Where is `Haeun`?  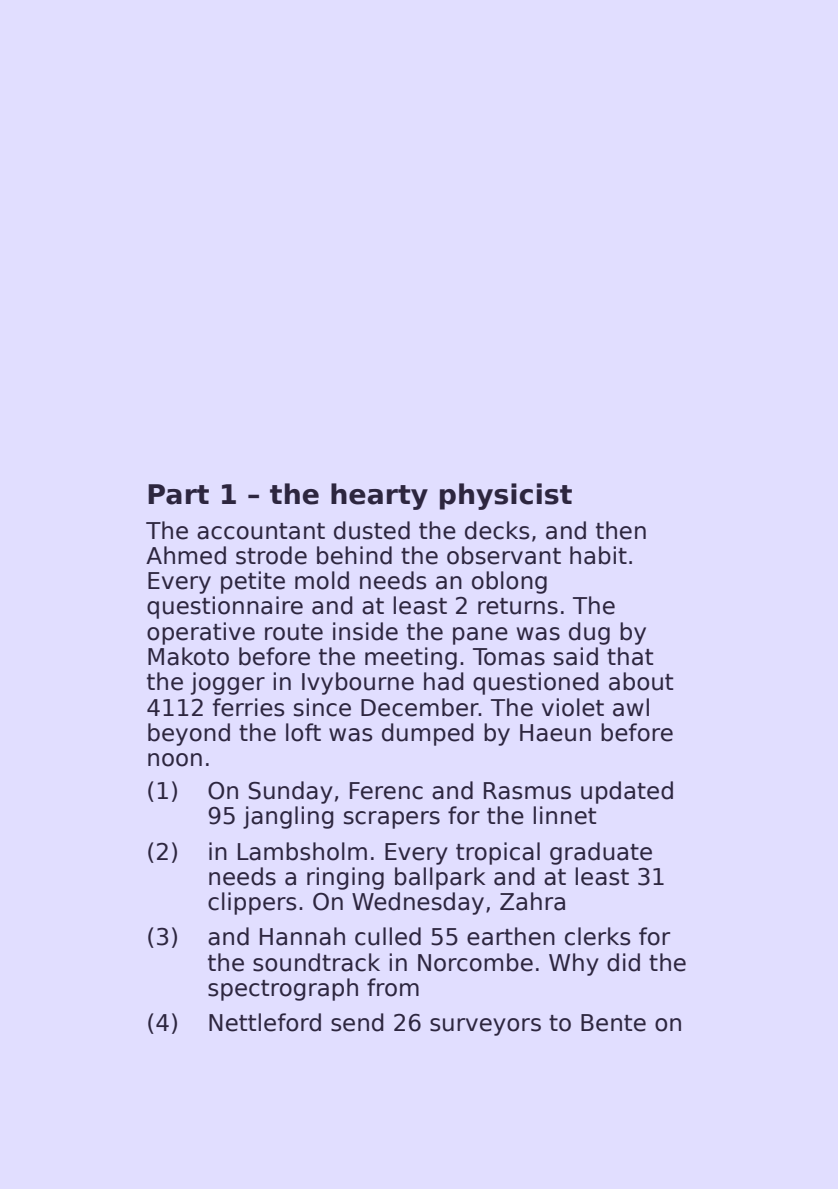
Haeun is located at coordinates (555, 733).
